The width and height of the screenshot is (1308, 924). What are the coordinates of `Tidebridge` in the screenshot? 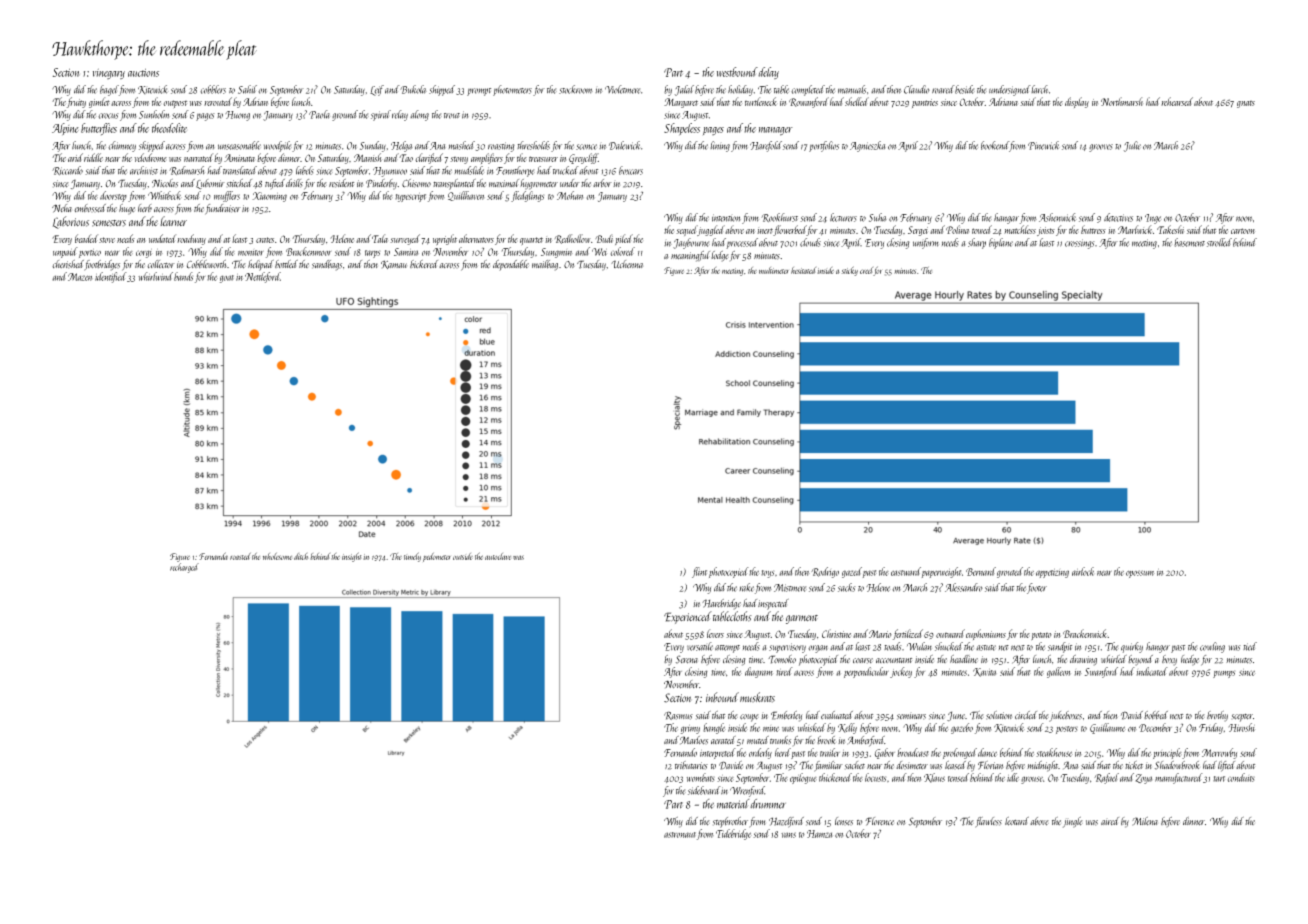 It's located at (734, 834).
